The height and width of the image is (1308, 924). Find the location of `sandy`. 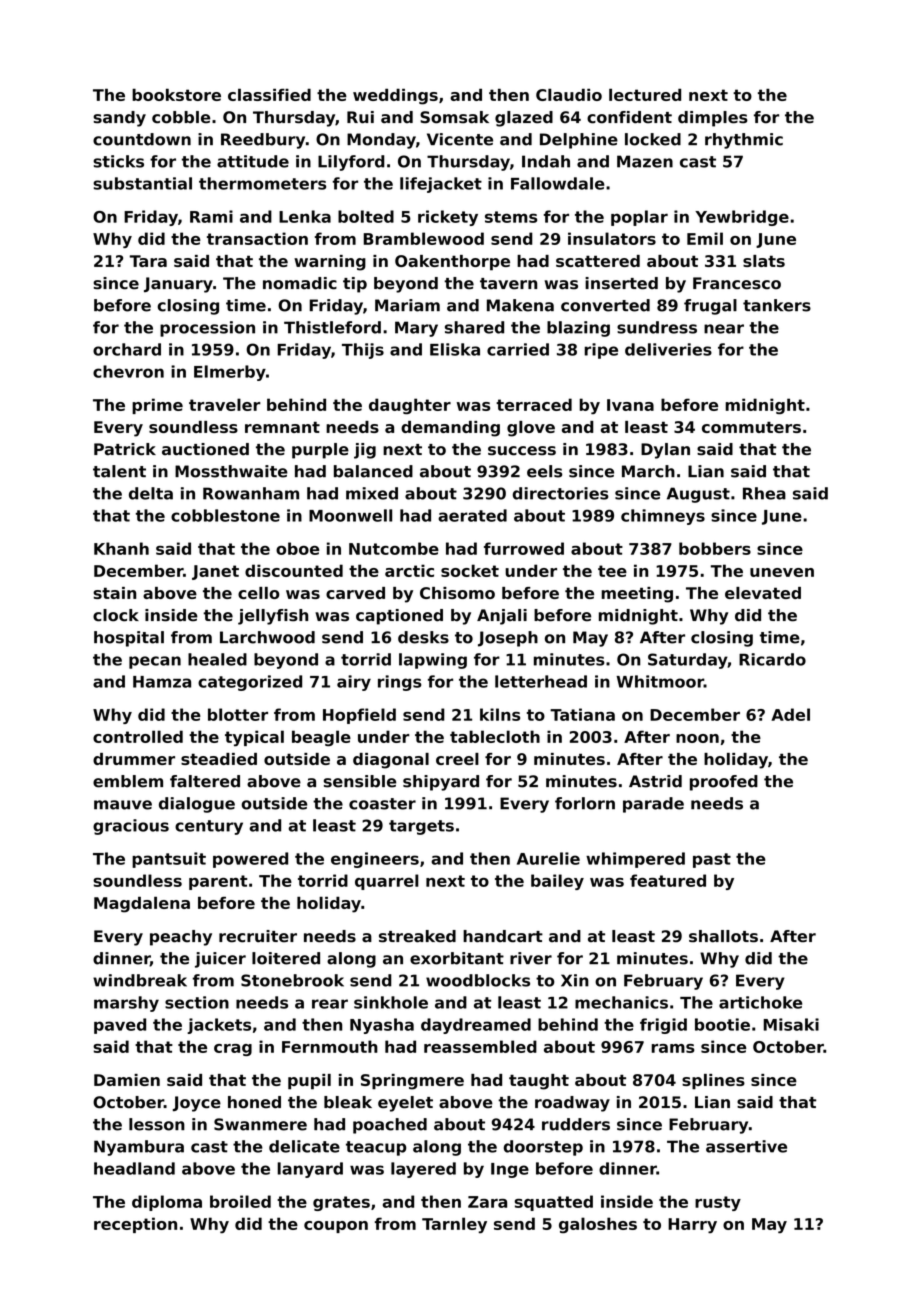

sandy is located at coordinates (119, 119).
